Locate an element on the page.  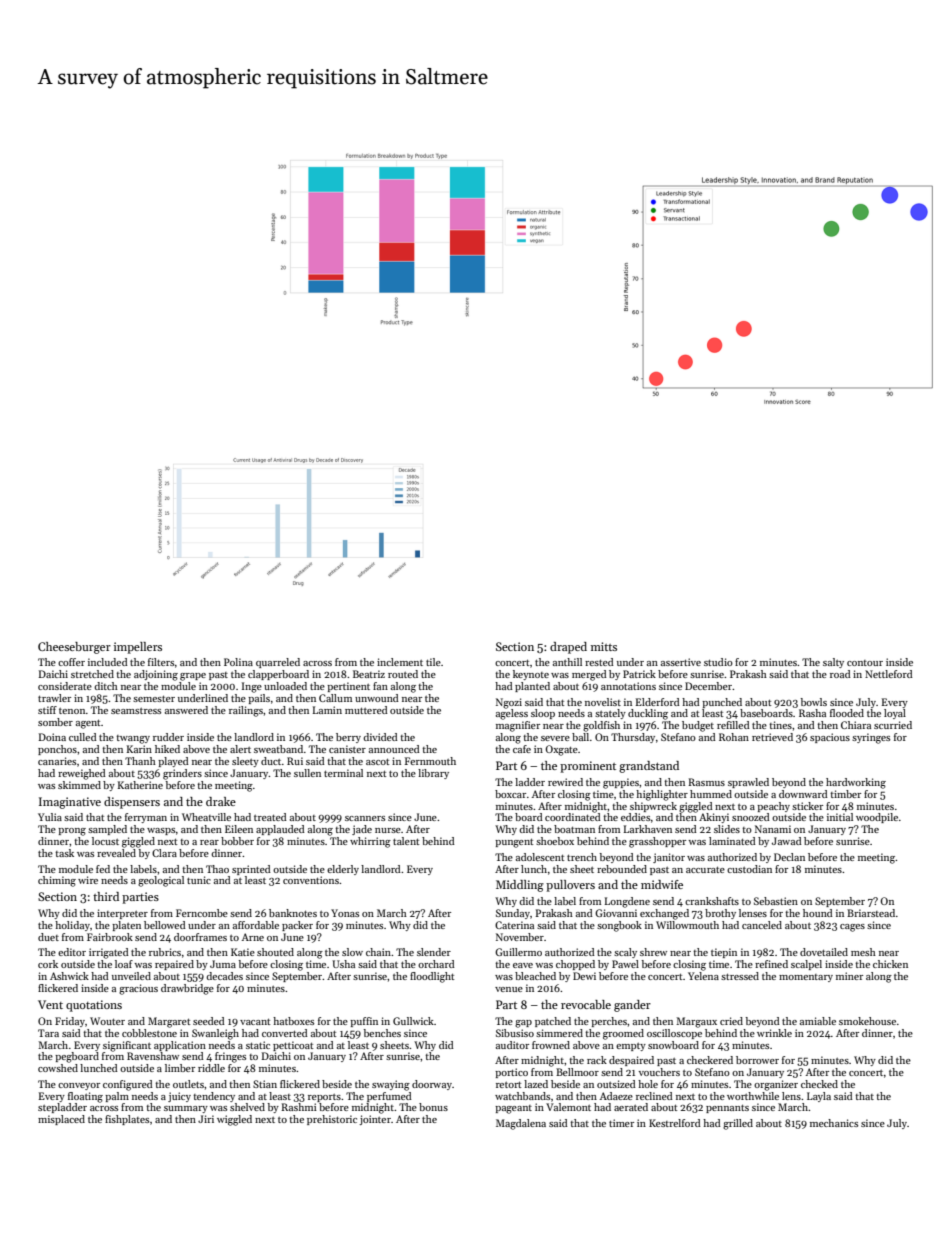
magnifier is located at coordinates (518, 726).
